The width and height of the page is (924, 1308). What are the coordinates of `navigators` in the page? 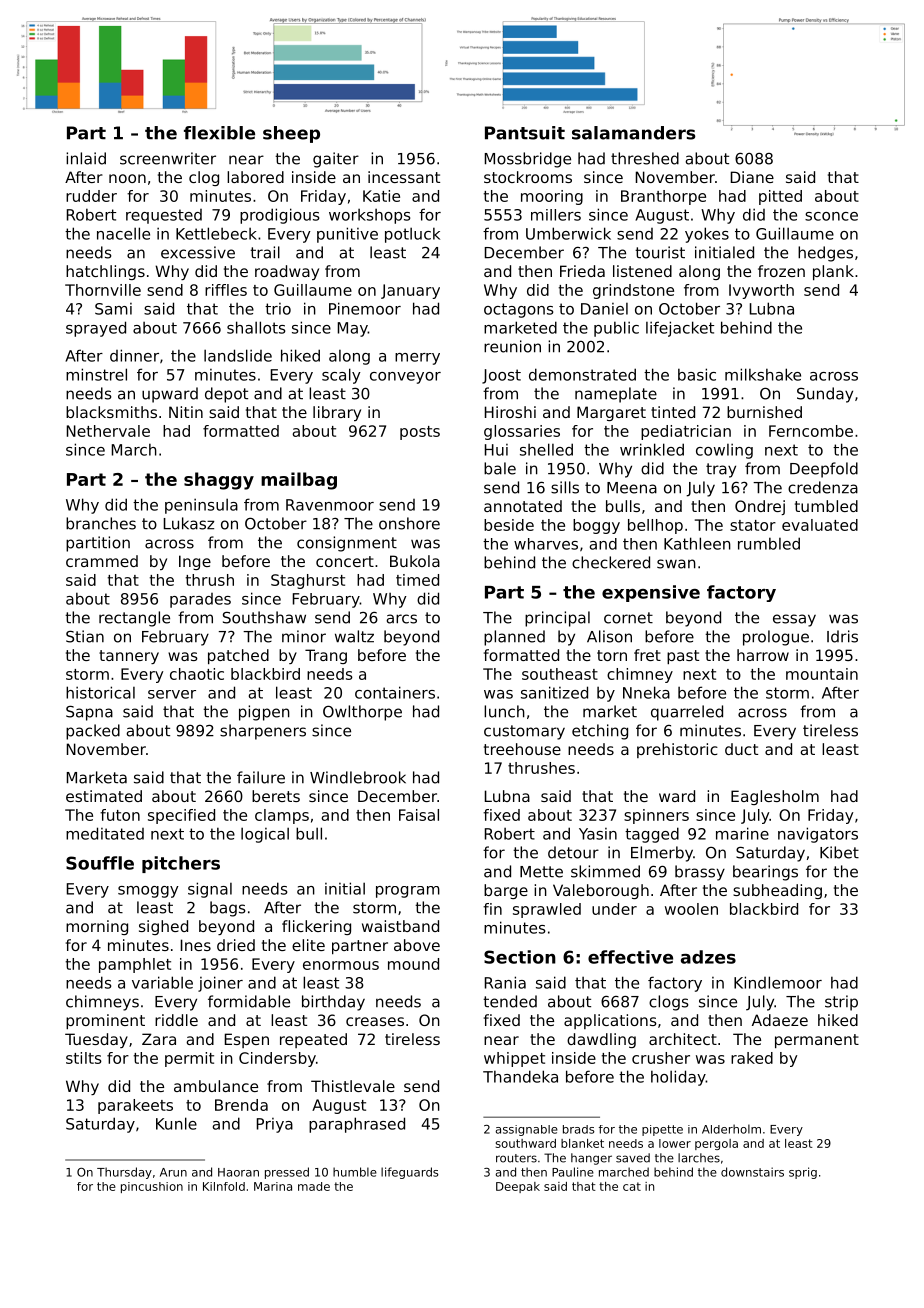 It's located at (818, 835).
